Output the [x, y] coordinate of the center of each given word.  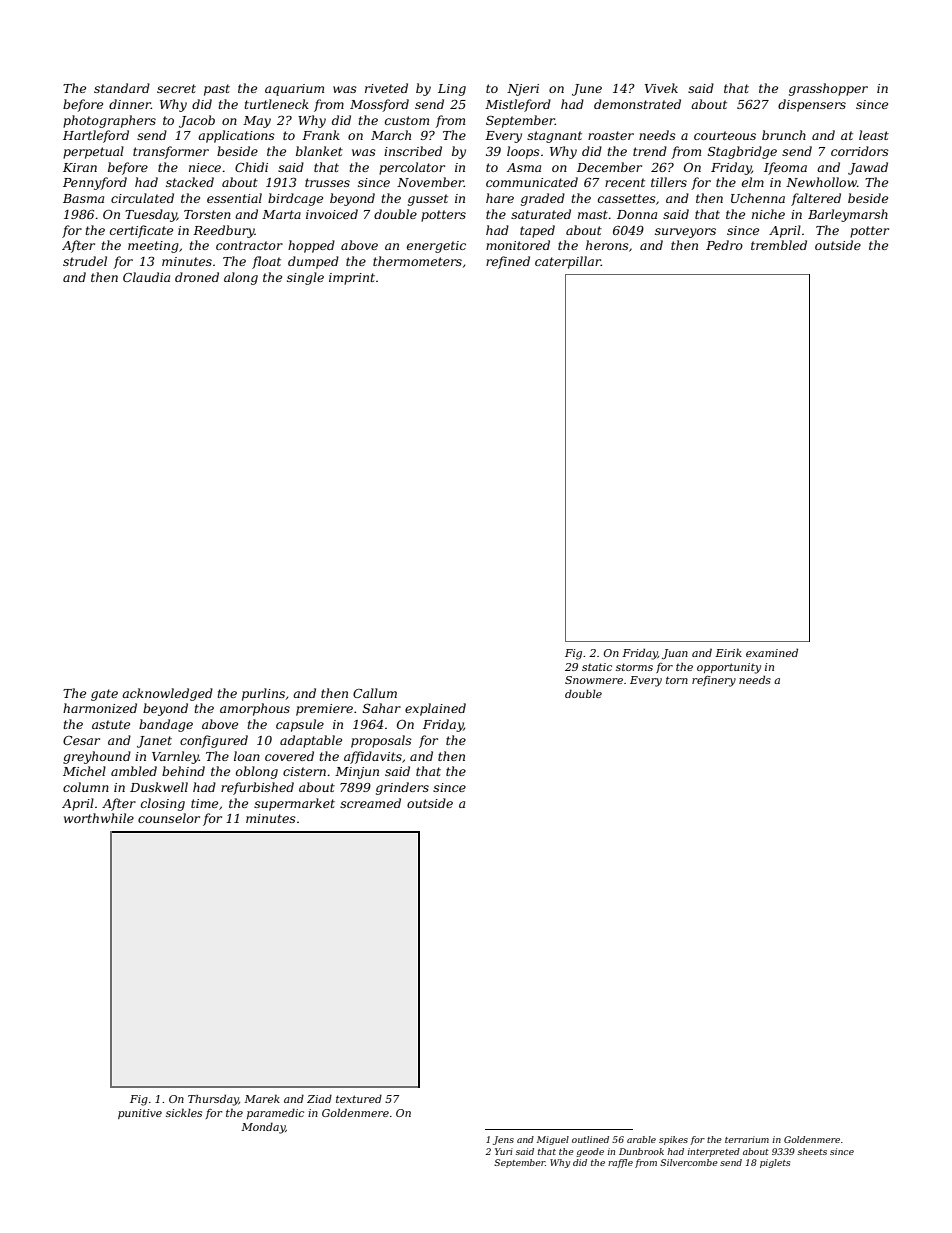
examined [772, 653]
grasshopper [828, 89]
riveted [386, 88]
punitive [140, 1114]
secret [176, 88]
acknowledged [167, 694]
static [597, 667]
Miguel [553, 1140]
